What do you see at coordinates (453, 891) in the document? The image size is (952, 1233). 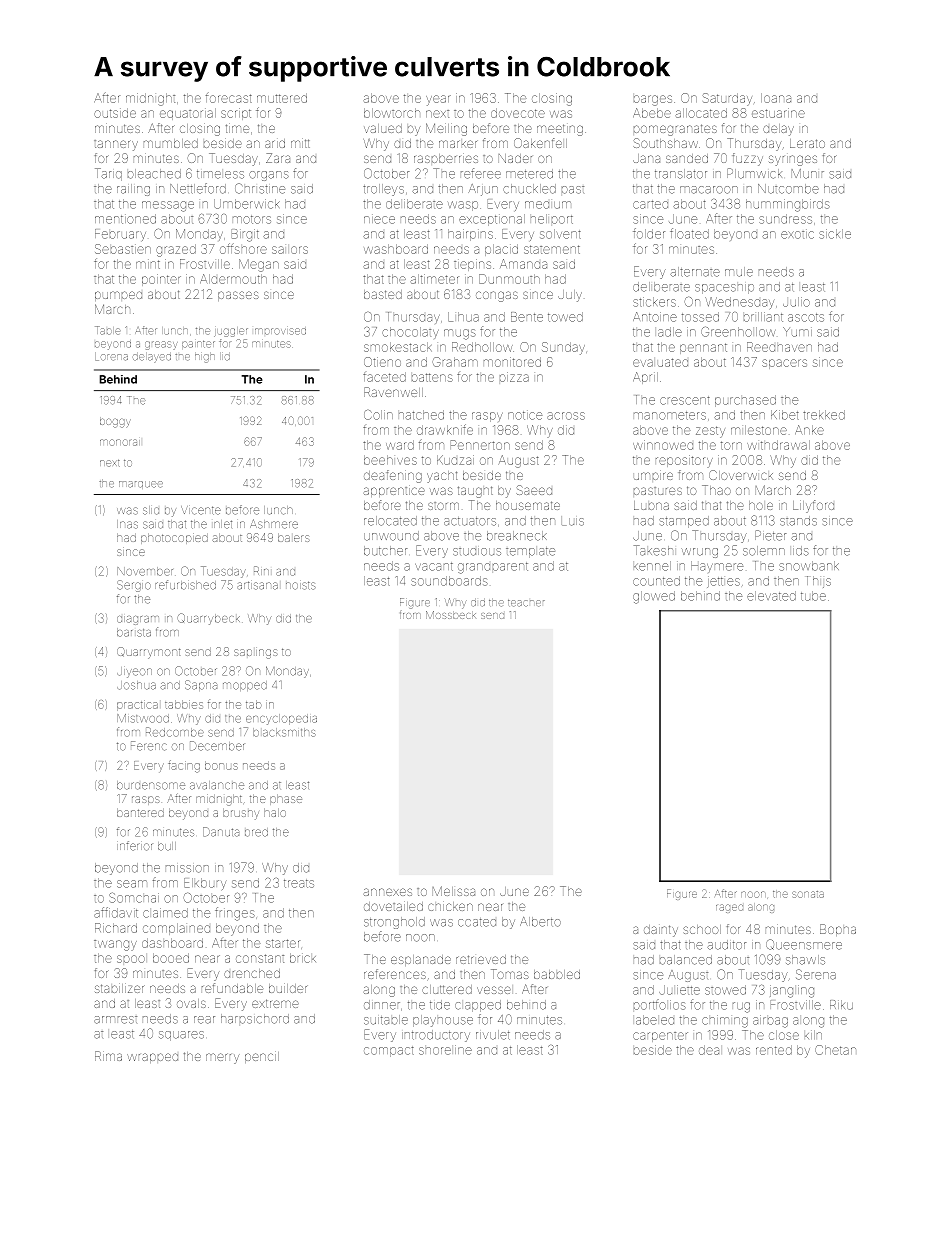 I see `Melissa` at bounding box center [453, 891].
